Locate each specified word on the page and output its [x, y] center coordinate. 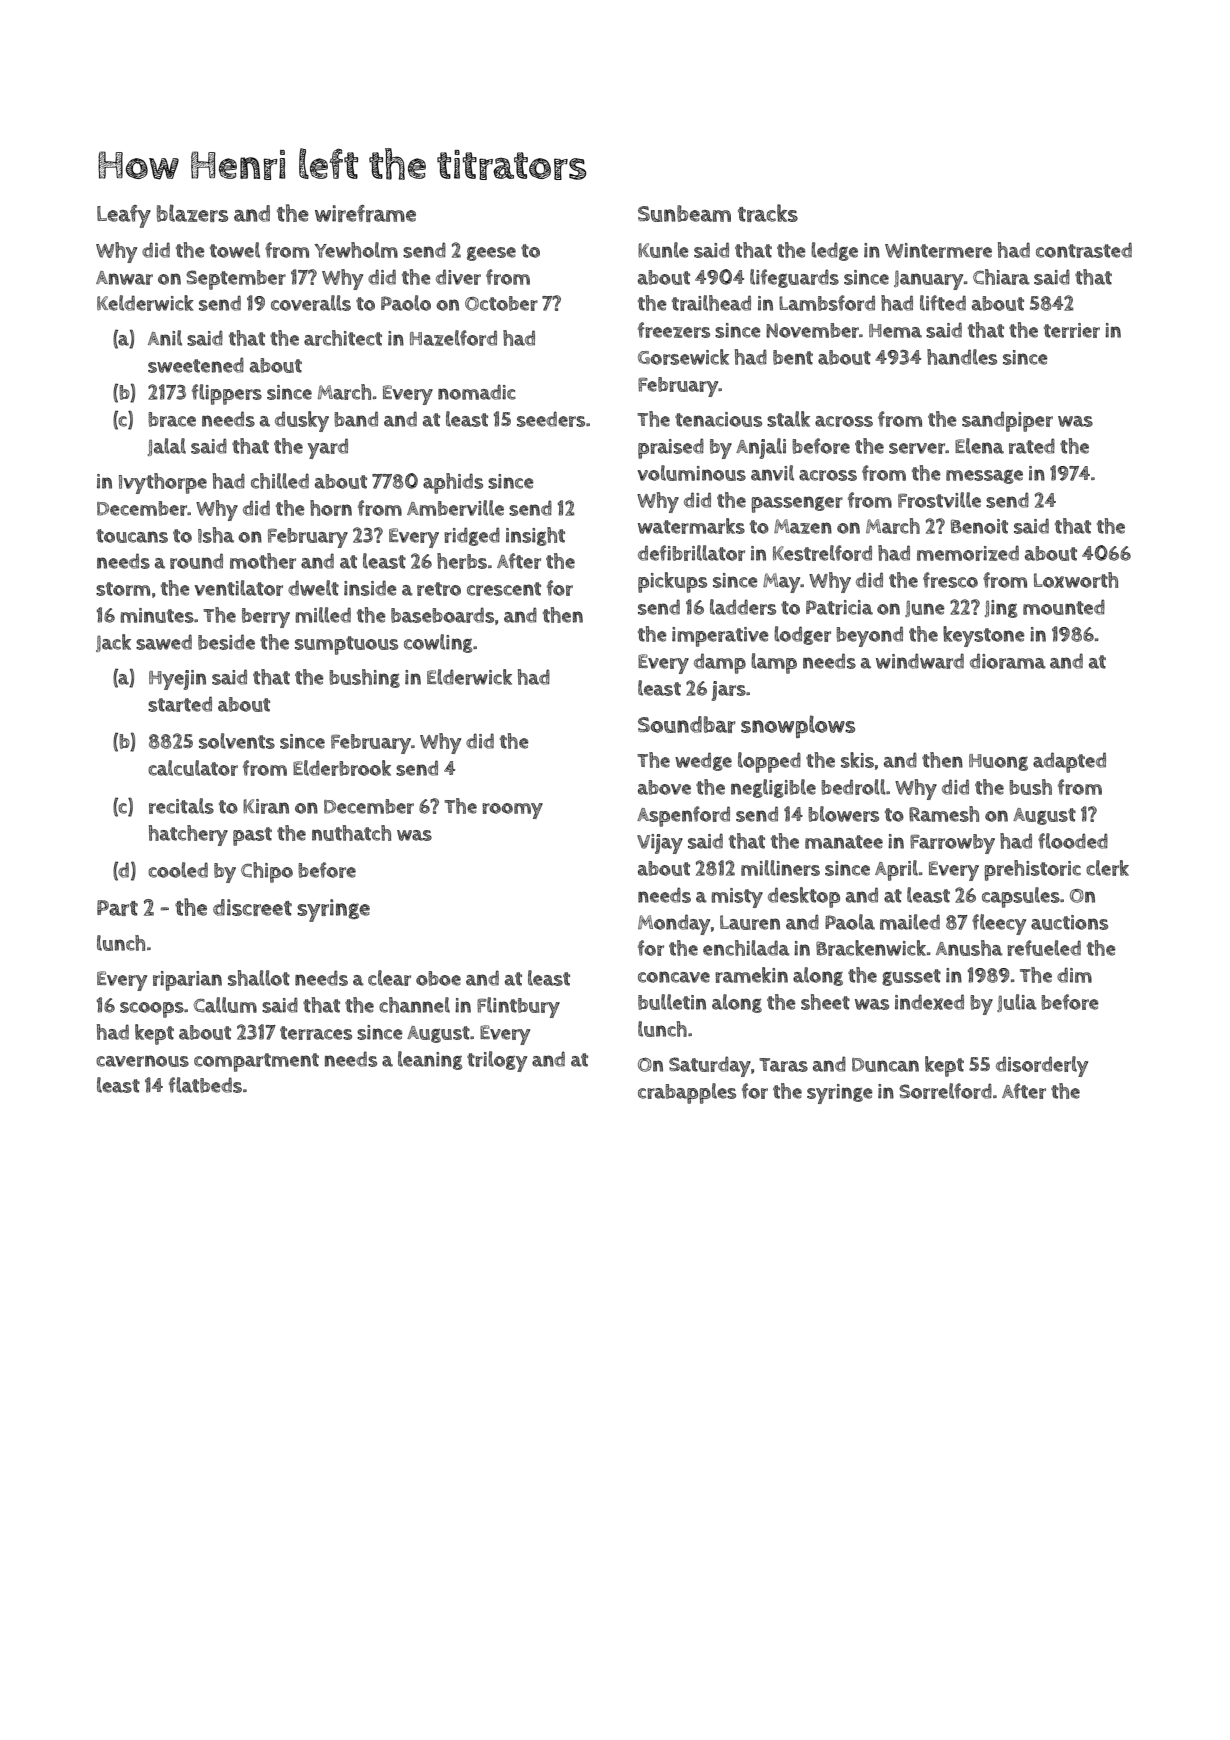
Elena [979, 446]
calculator [193, 768]
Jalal [167, 447]
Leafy [124, 216]
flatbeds [205, 1085]
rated [1032, 446]
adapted [1069, 762]
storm [123, 589]
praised [671, 448]
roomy [512, 811]
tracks [768, 213]
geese [491, 254]
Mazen [803, 526]
